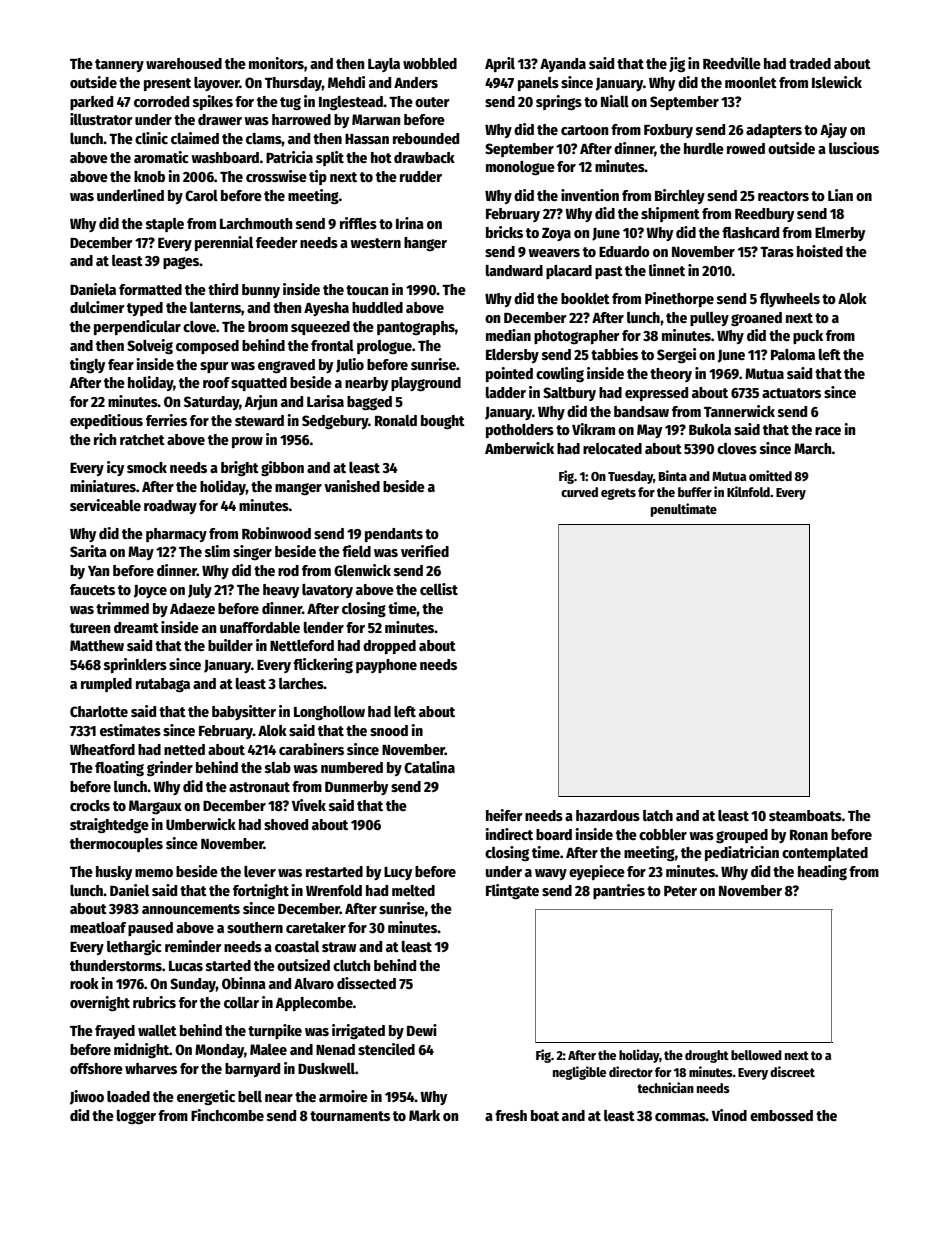  I want to click on commas, so click(680, 1117).
